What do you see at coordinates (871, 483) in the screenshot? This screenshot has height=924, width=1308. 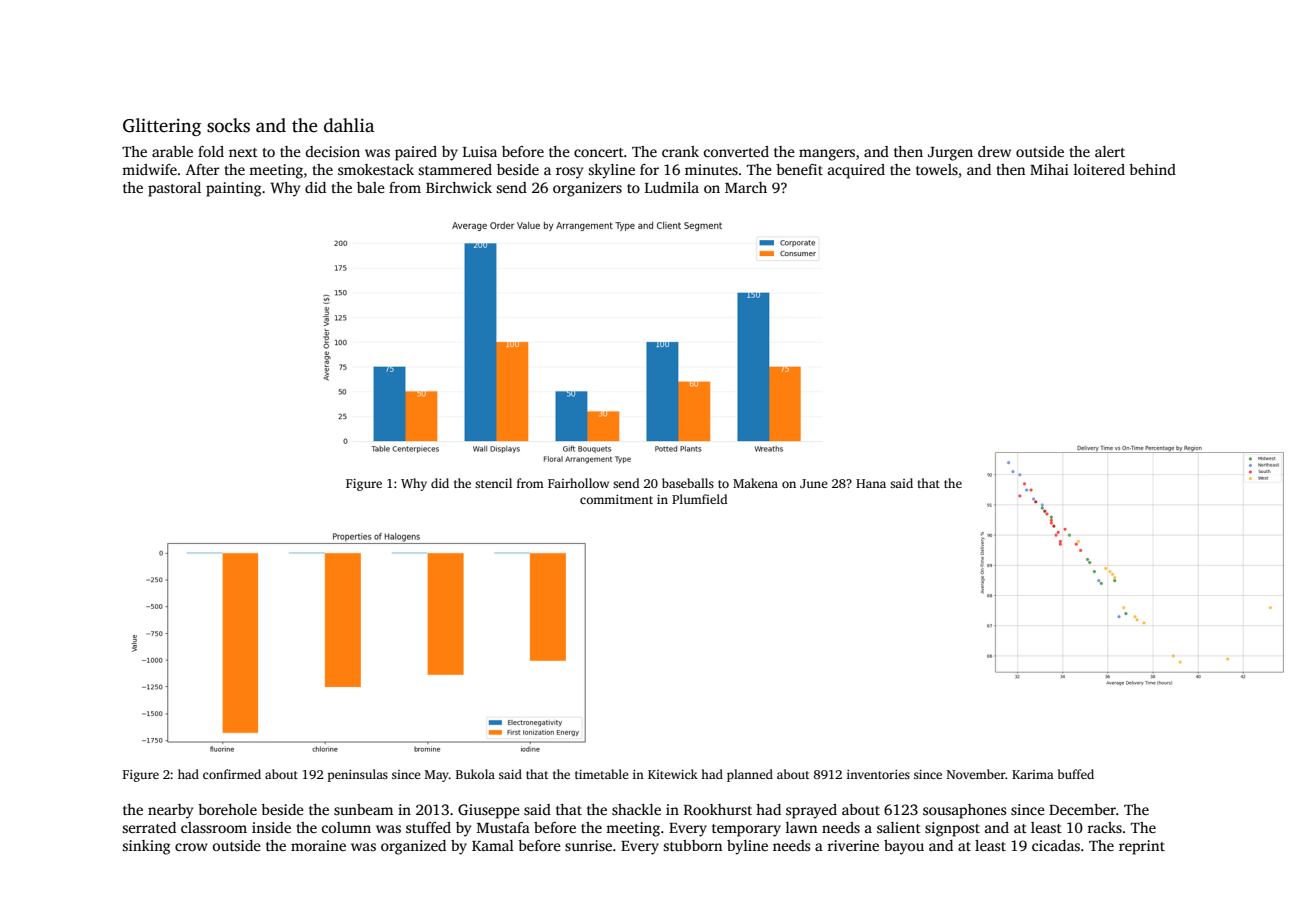 I see `Hana` at bounding box center [871, 483].
